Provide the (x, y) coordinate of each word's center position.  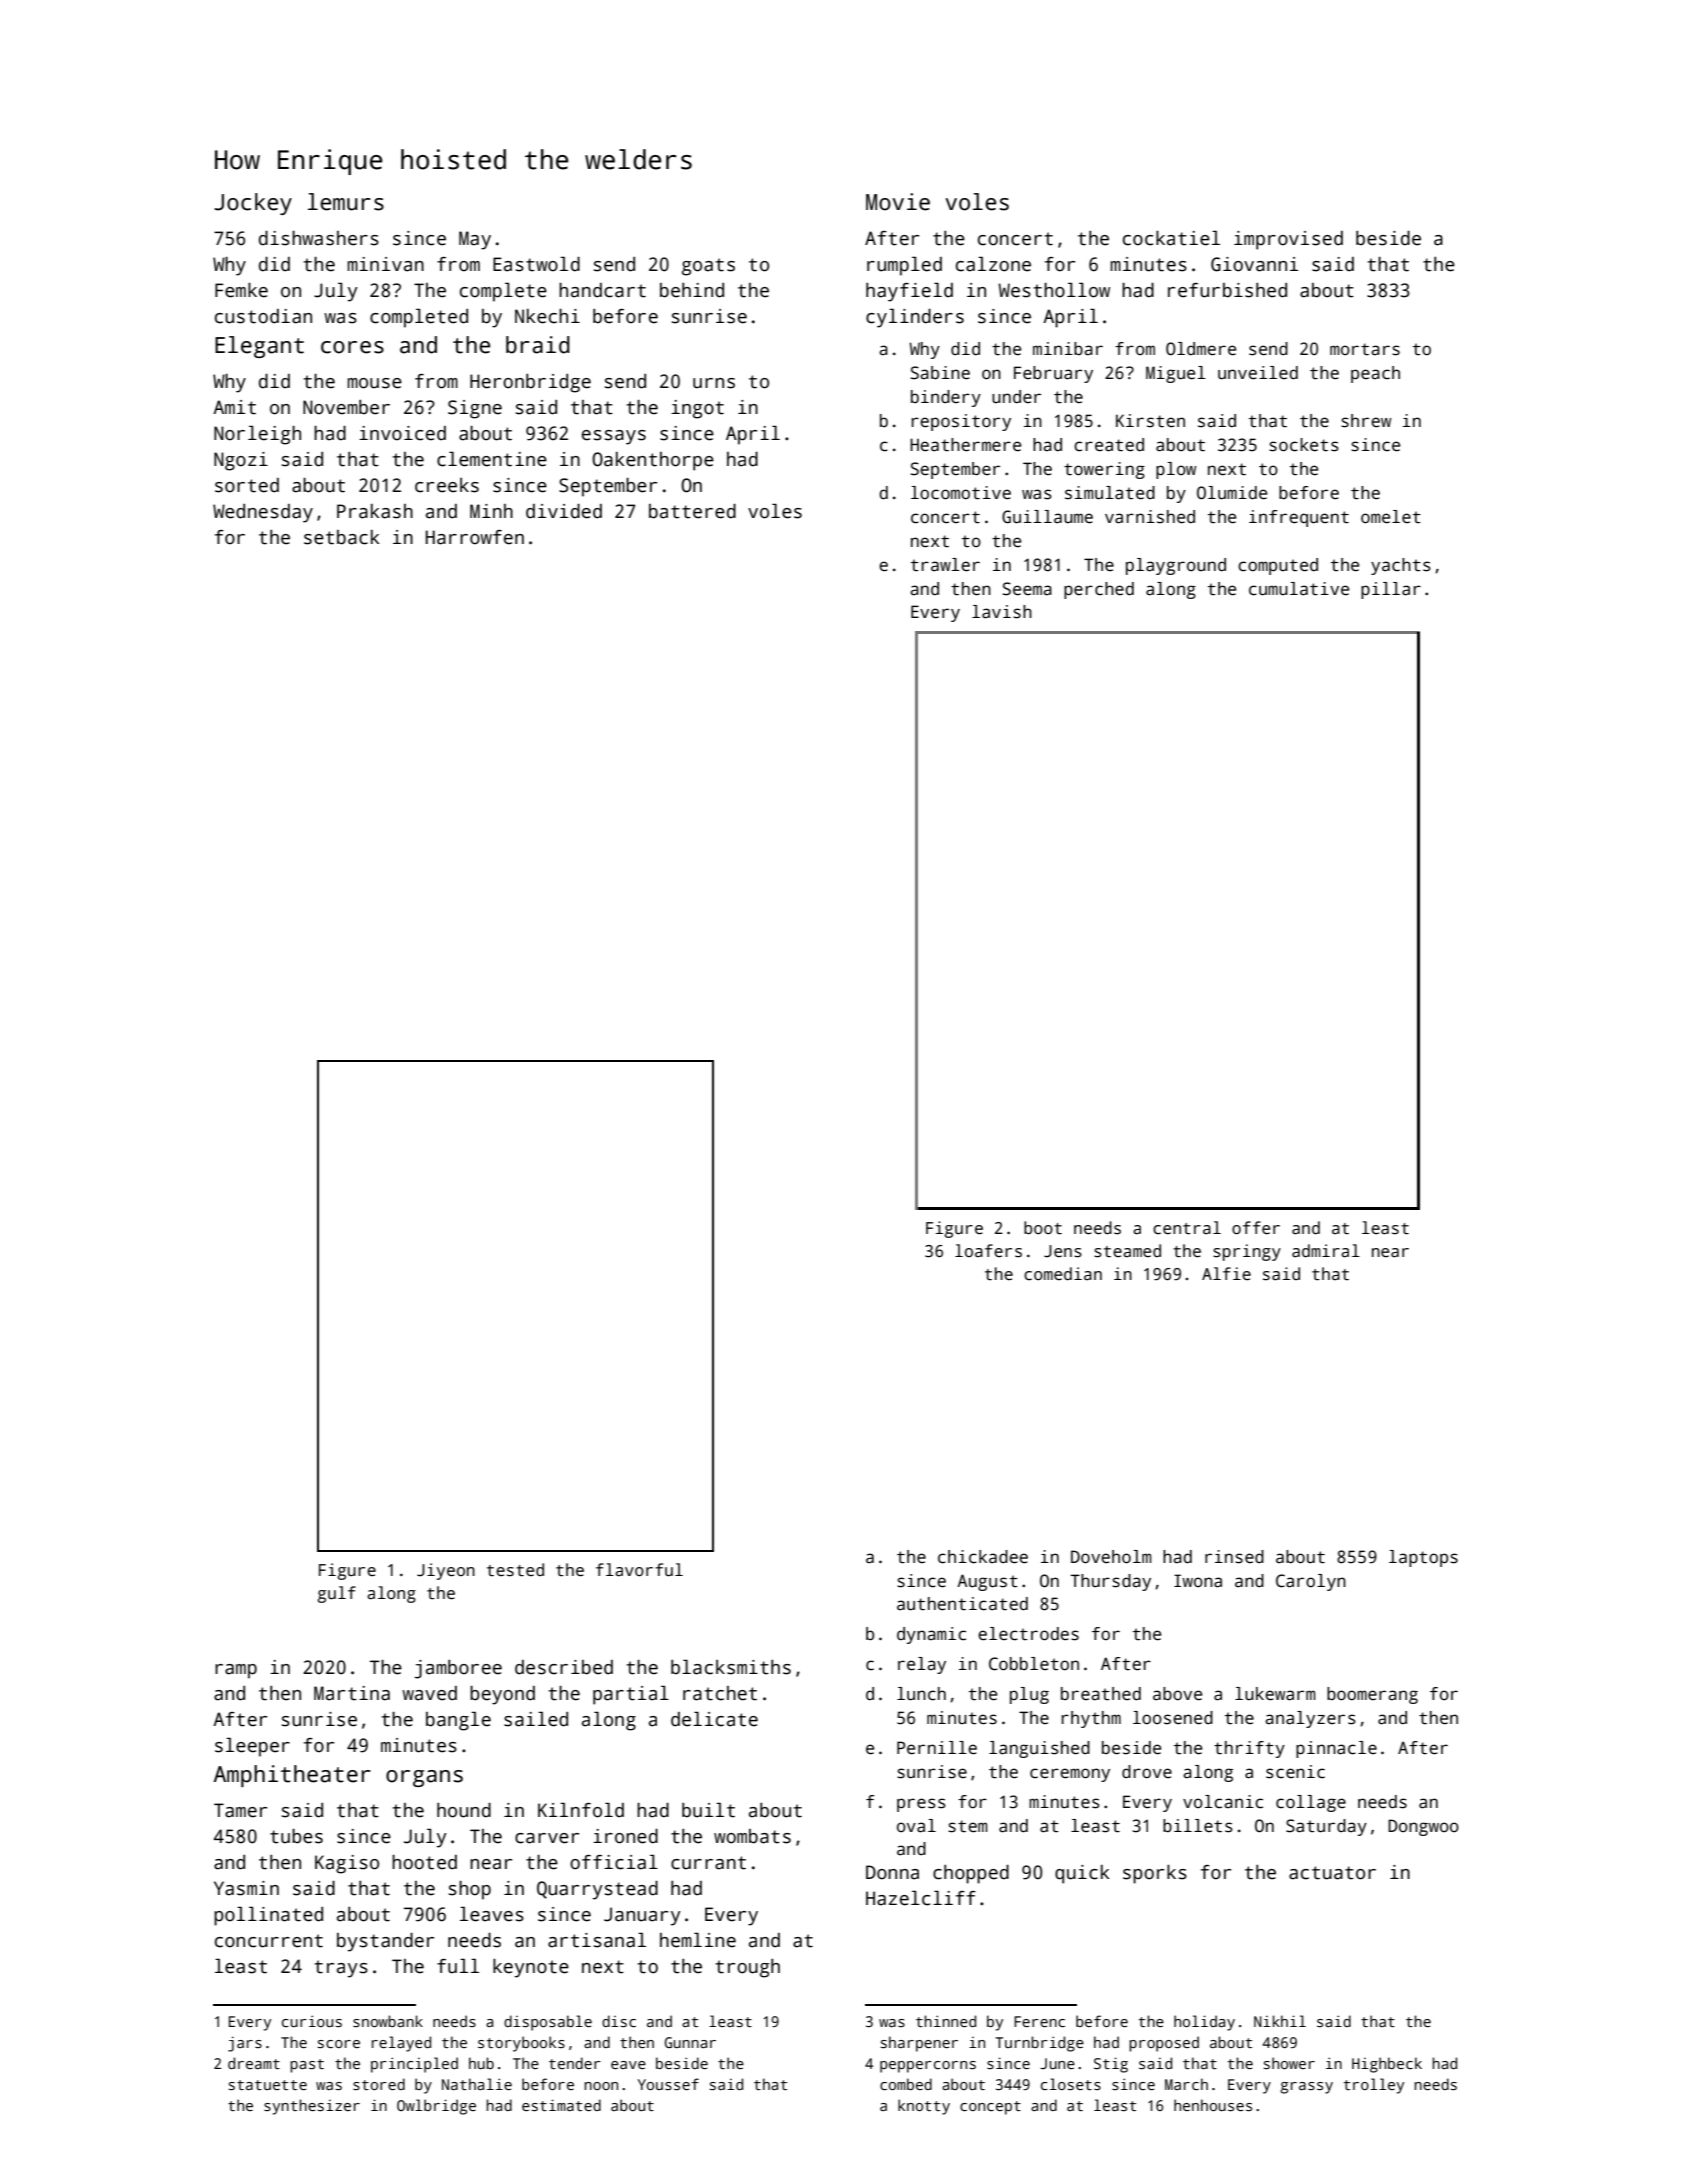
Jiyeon (446, 1571)
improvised (1288, 240)
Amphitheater (292, 1776)
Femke (241, 290)
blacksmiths (731, 1667)
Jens (1063, 1251)
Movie (898, 202)
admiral (1326, 1251)
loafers (988, 1251)
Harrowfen (475, 537)
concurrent (269, 1941)
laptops (1423, 1558)
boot (1043, 1228)
